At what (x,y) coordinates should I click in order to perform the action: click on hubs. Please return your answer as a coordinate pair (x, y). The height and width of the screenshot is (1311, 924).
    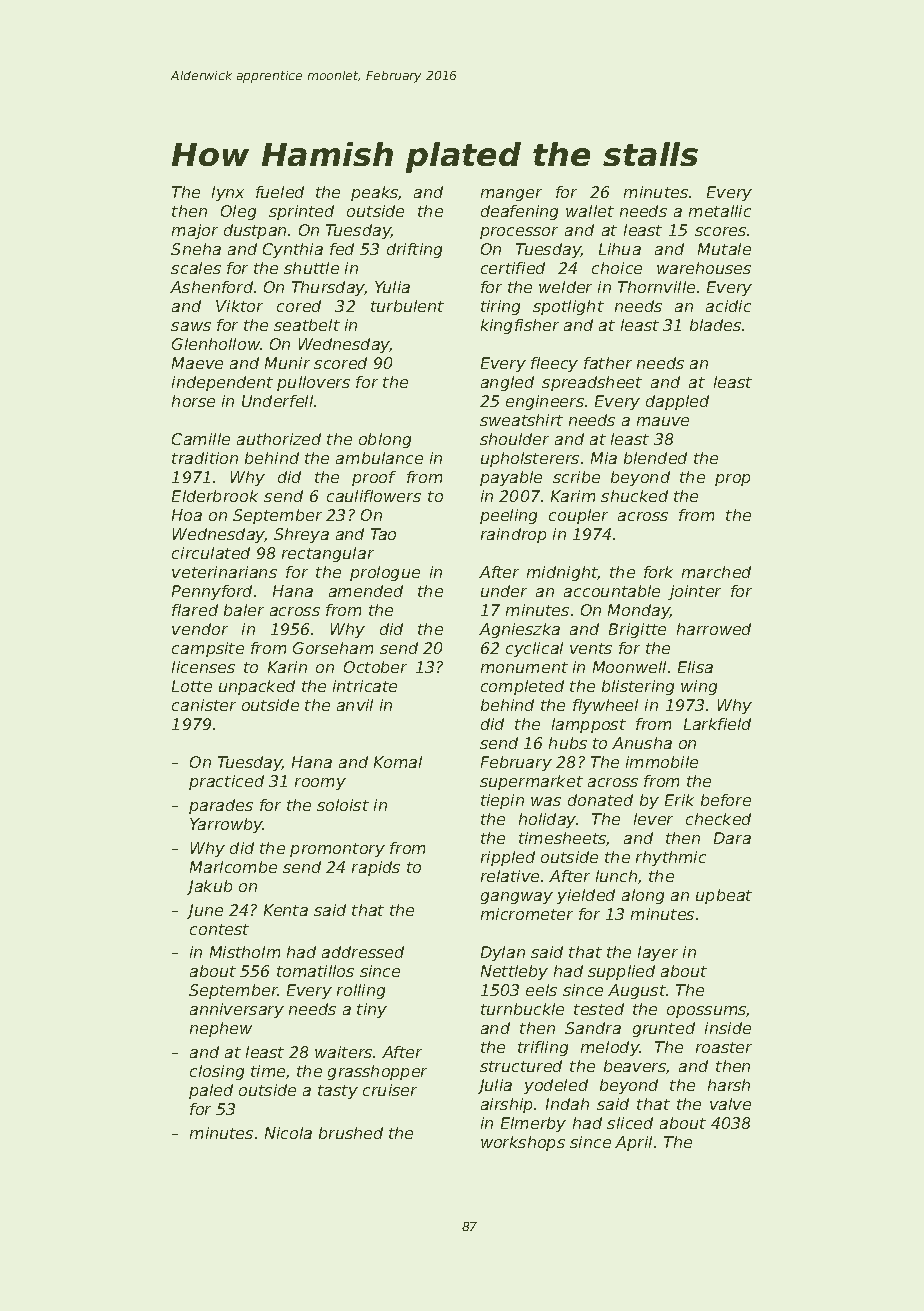
    Looking at the image, I should click on (568, 743).
